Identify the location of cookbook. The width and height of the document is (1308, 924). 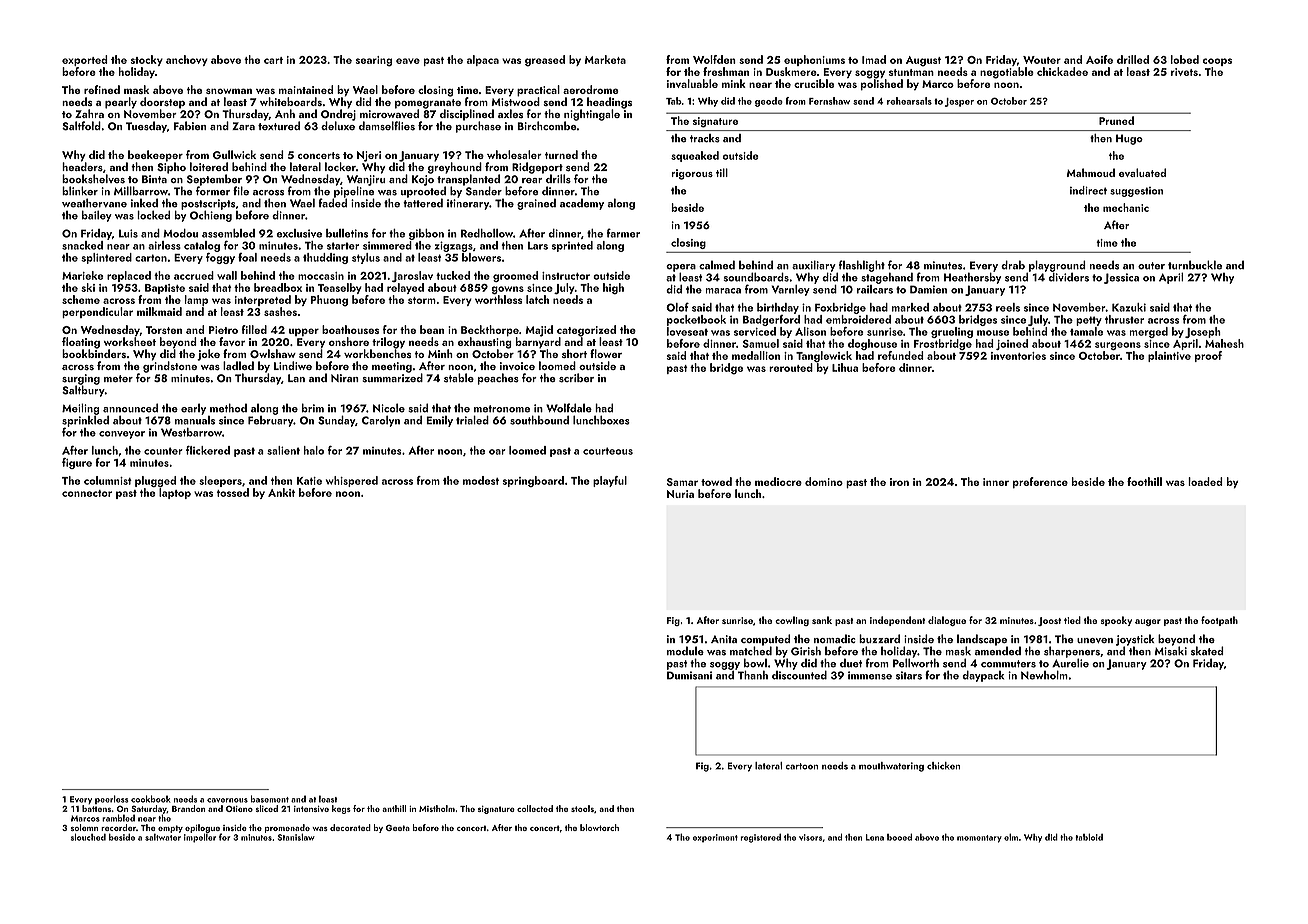
(150, 799).
